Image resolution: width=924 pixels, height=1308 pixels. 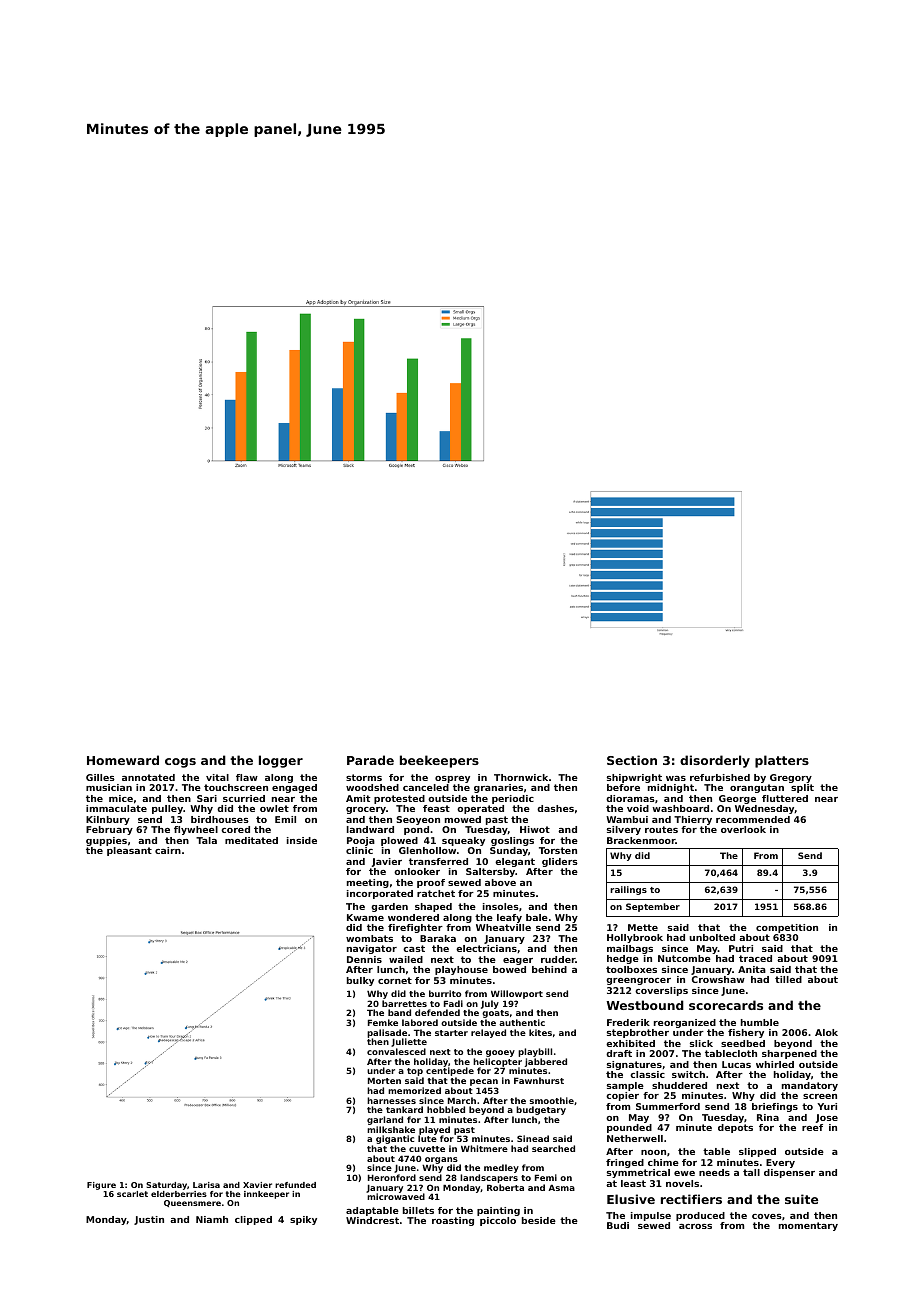 I want to click on incorporated, so click(x=380, y=894).
